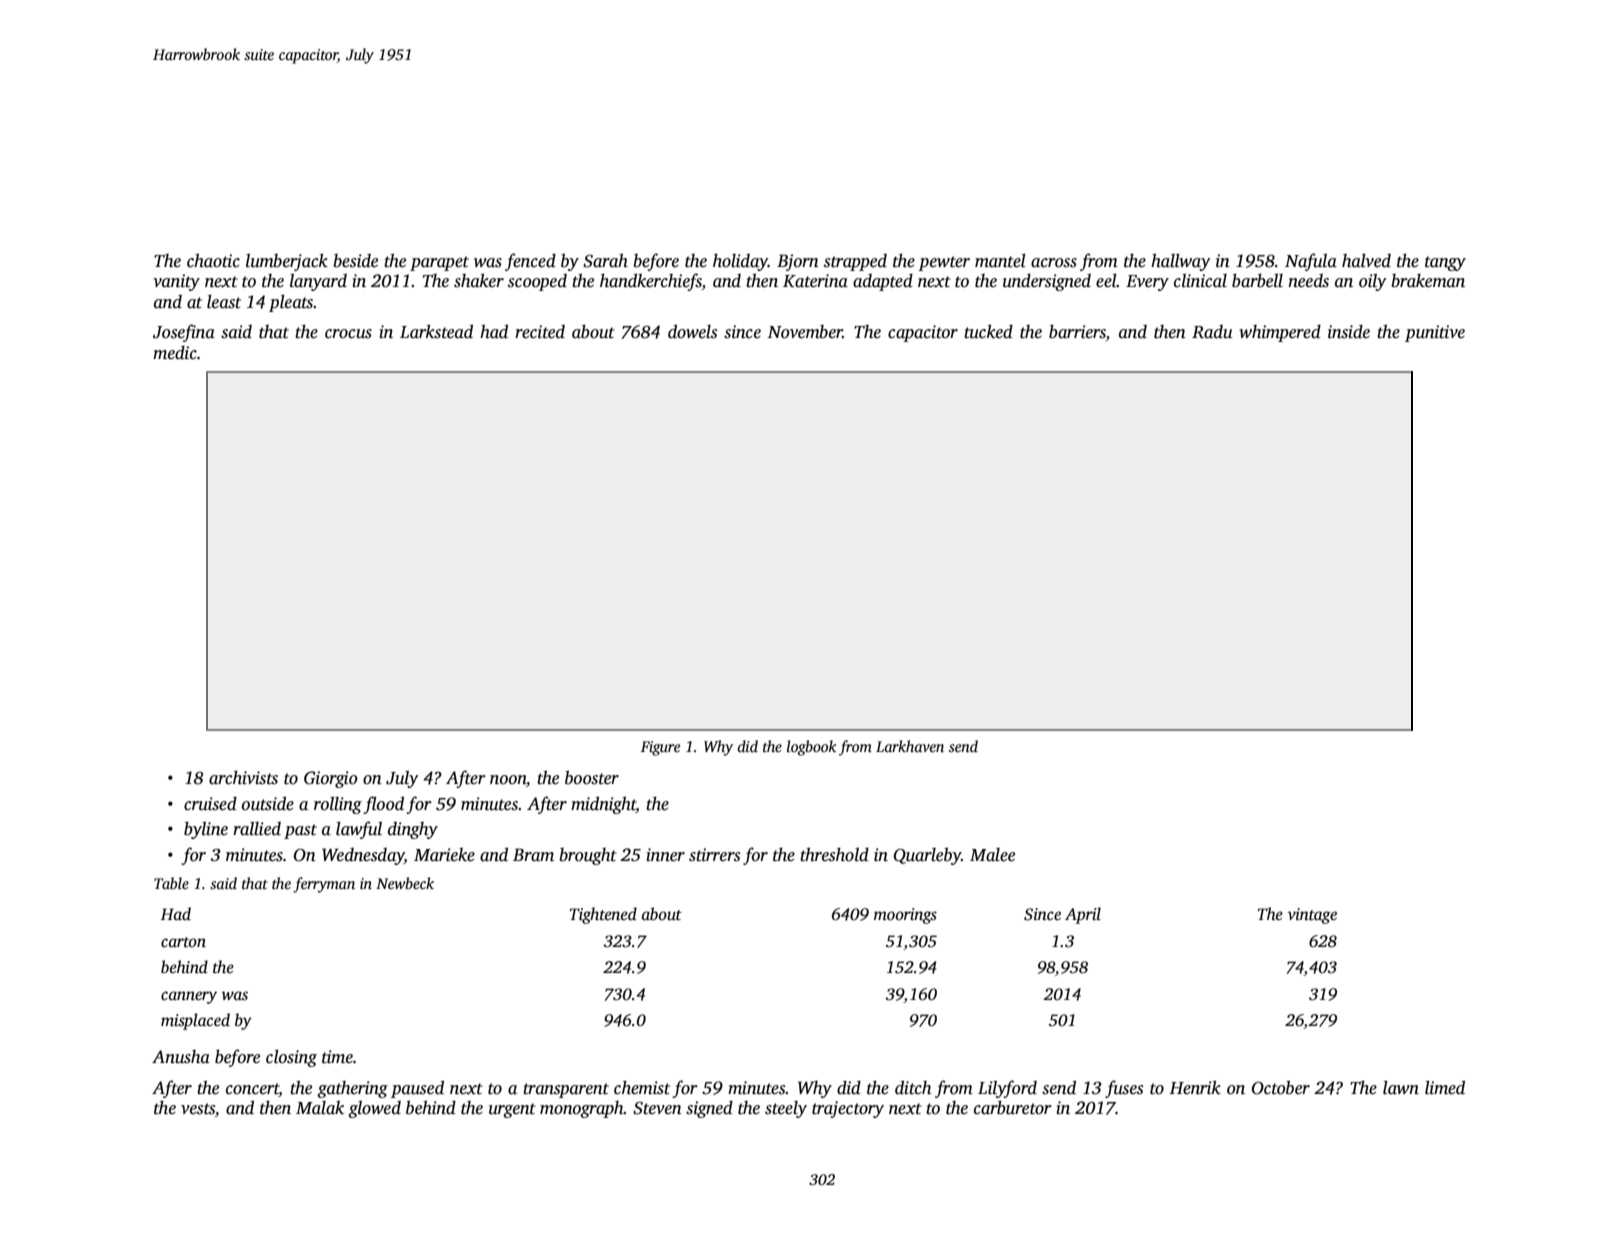 The width and height of the image is (1619, 1251). What do you see at coordinates (944, 263) in the image?
I see `pewter` at bounding box center [944, 263].
